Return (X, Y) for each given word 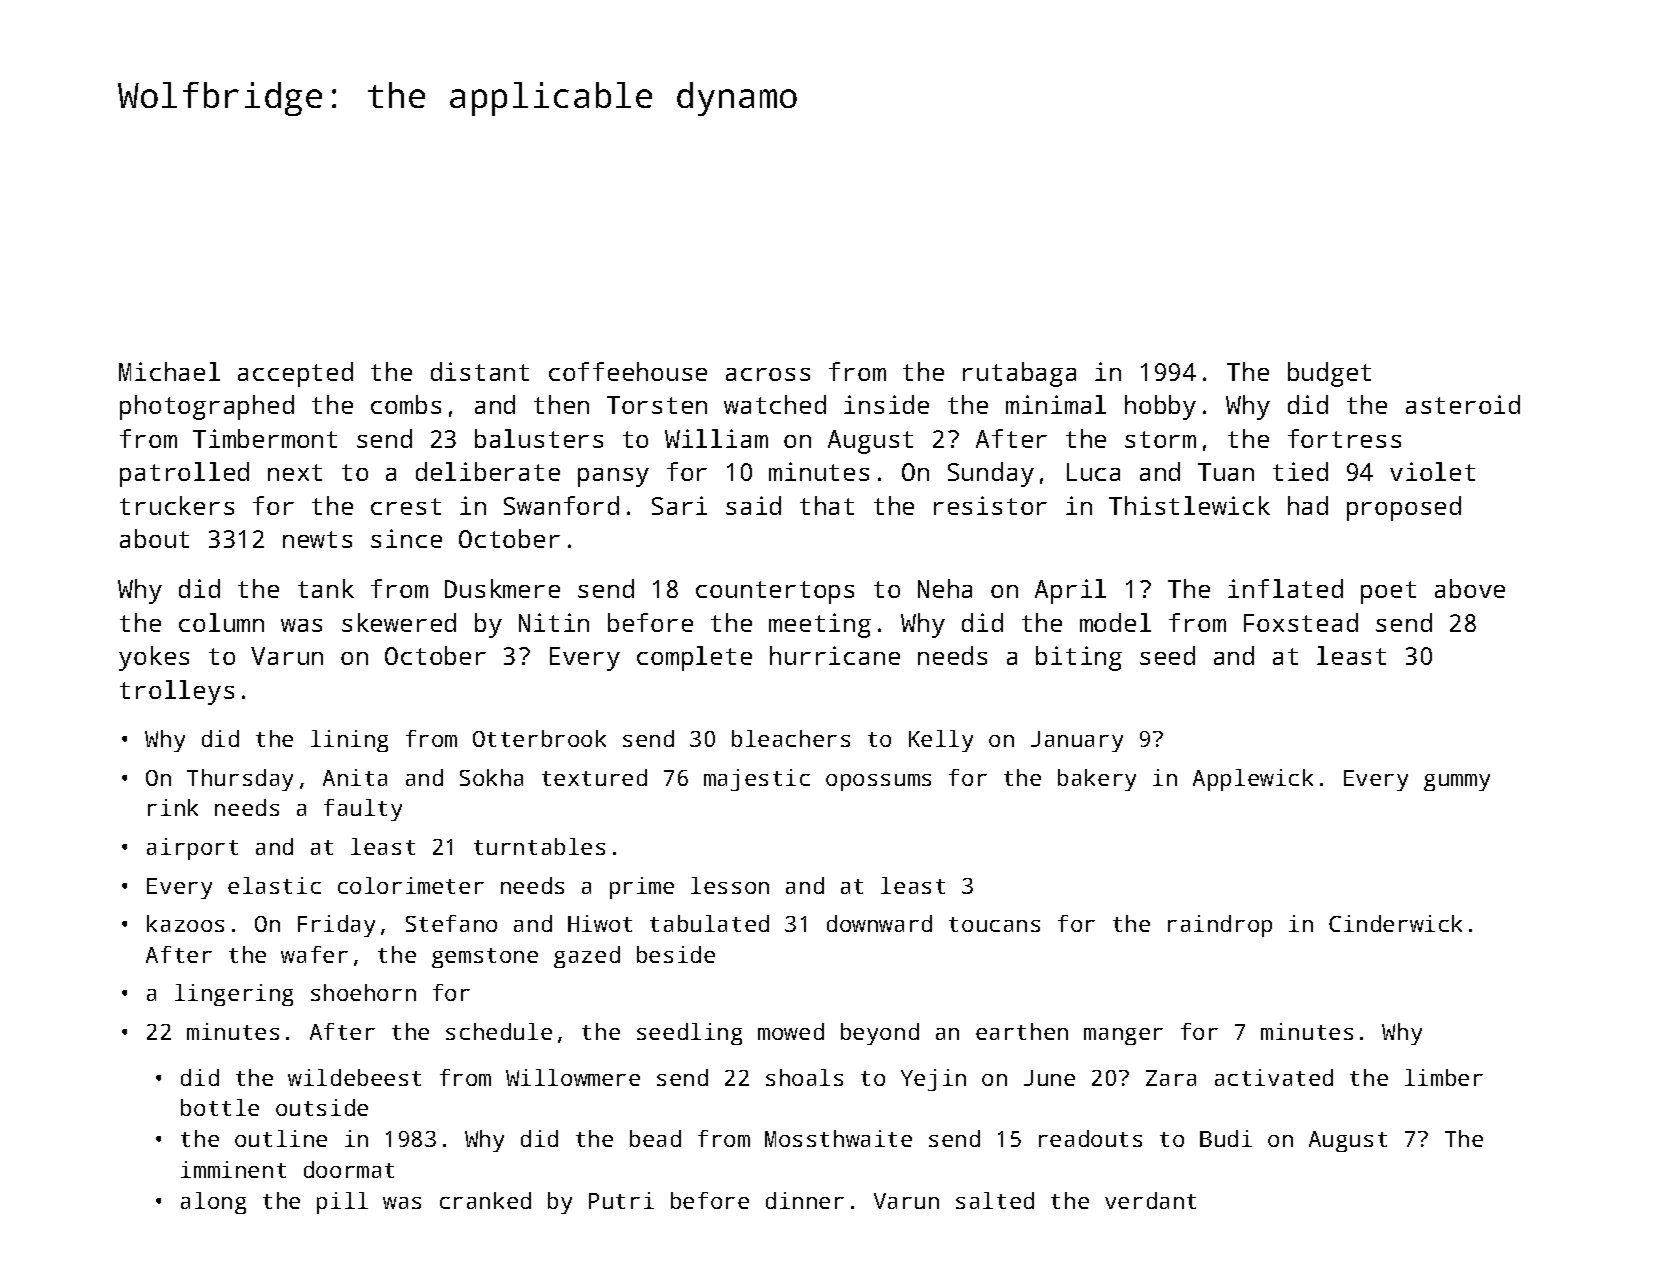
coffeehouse (628, 371)
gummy (1457, 782)
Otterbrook (539, 738)
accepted (295, 374)
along (213, 1203)
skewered (399, 622)
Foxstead (1301, 622)
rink (173, 807)
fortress (1344, 438)
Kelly (941, 741)
